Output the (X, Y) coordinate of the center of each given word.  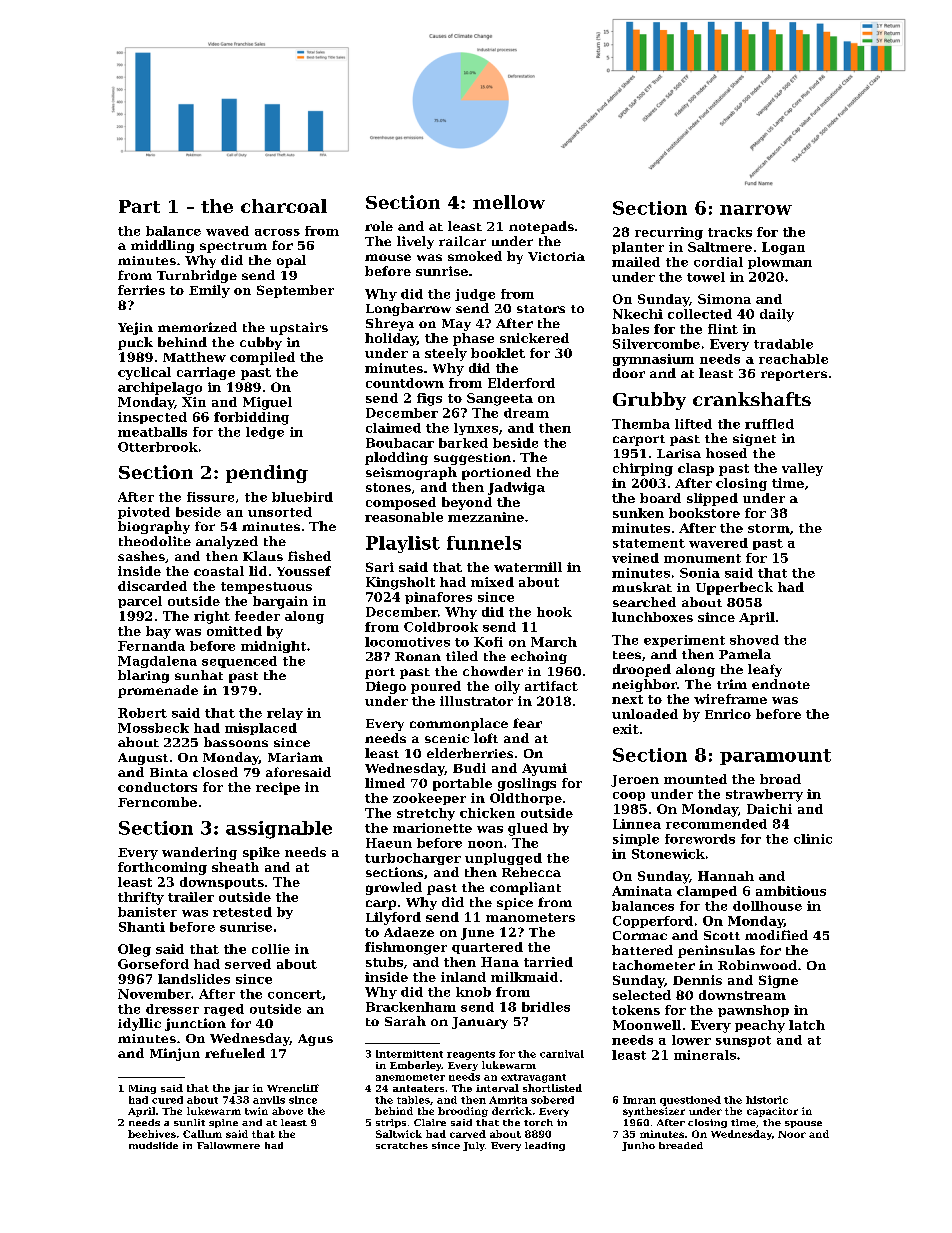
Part (139, 206)
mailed (636, 262)
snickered (534, 338)
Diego (386, 687)
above (287, 1111)
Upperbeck (734, 588)
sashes (141, 556)
